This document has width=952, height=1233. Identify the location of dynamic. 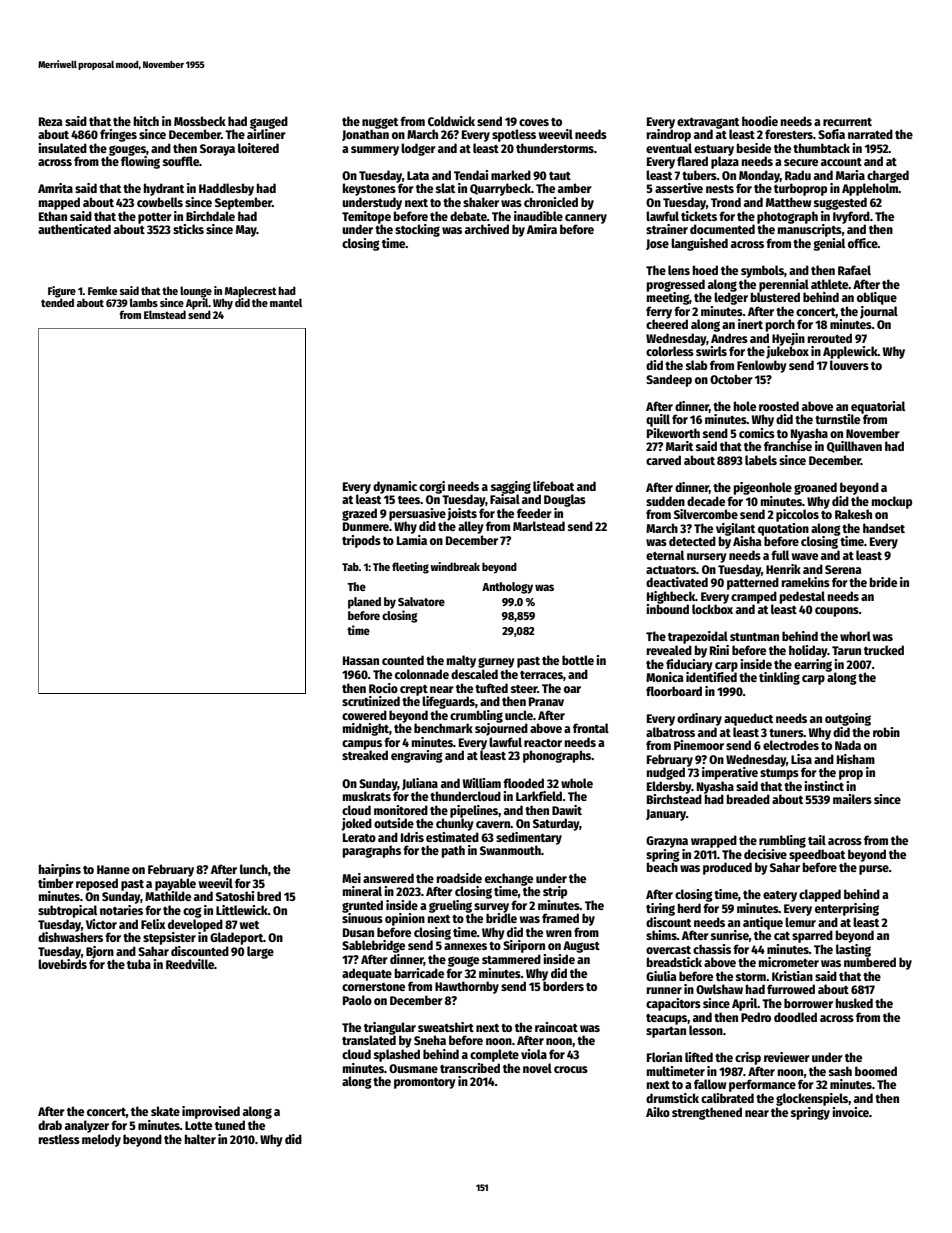
(395, 487).
